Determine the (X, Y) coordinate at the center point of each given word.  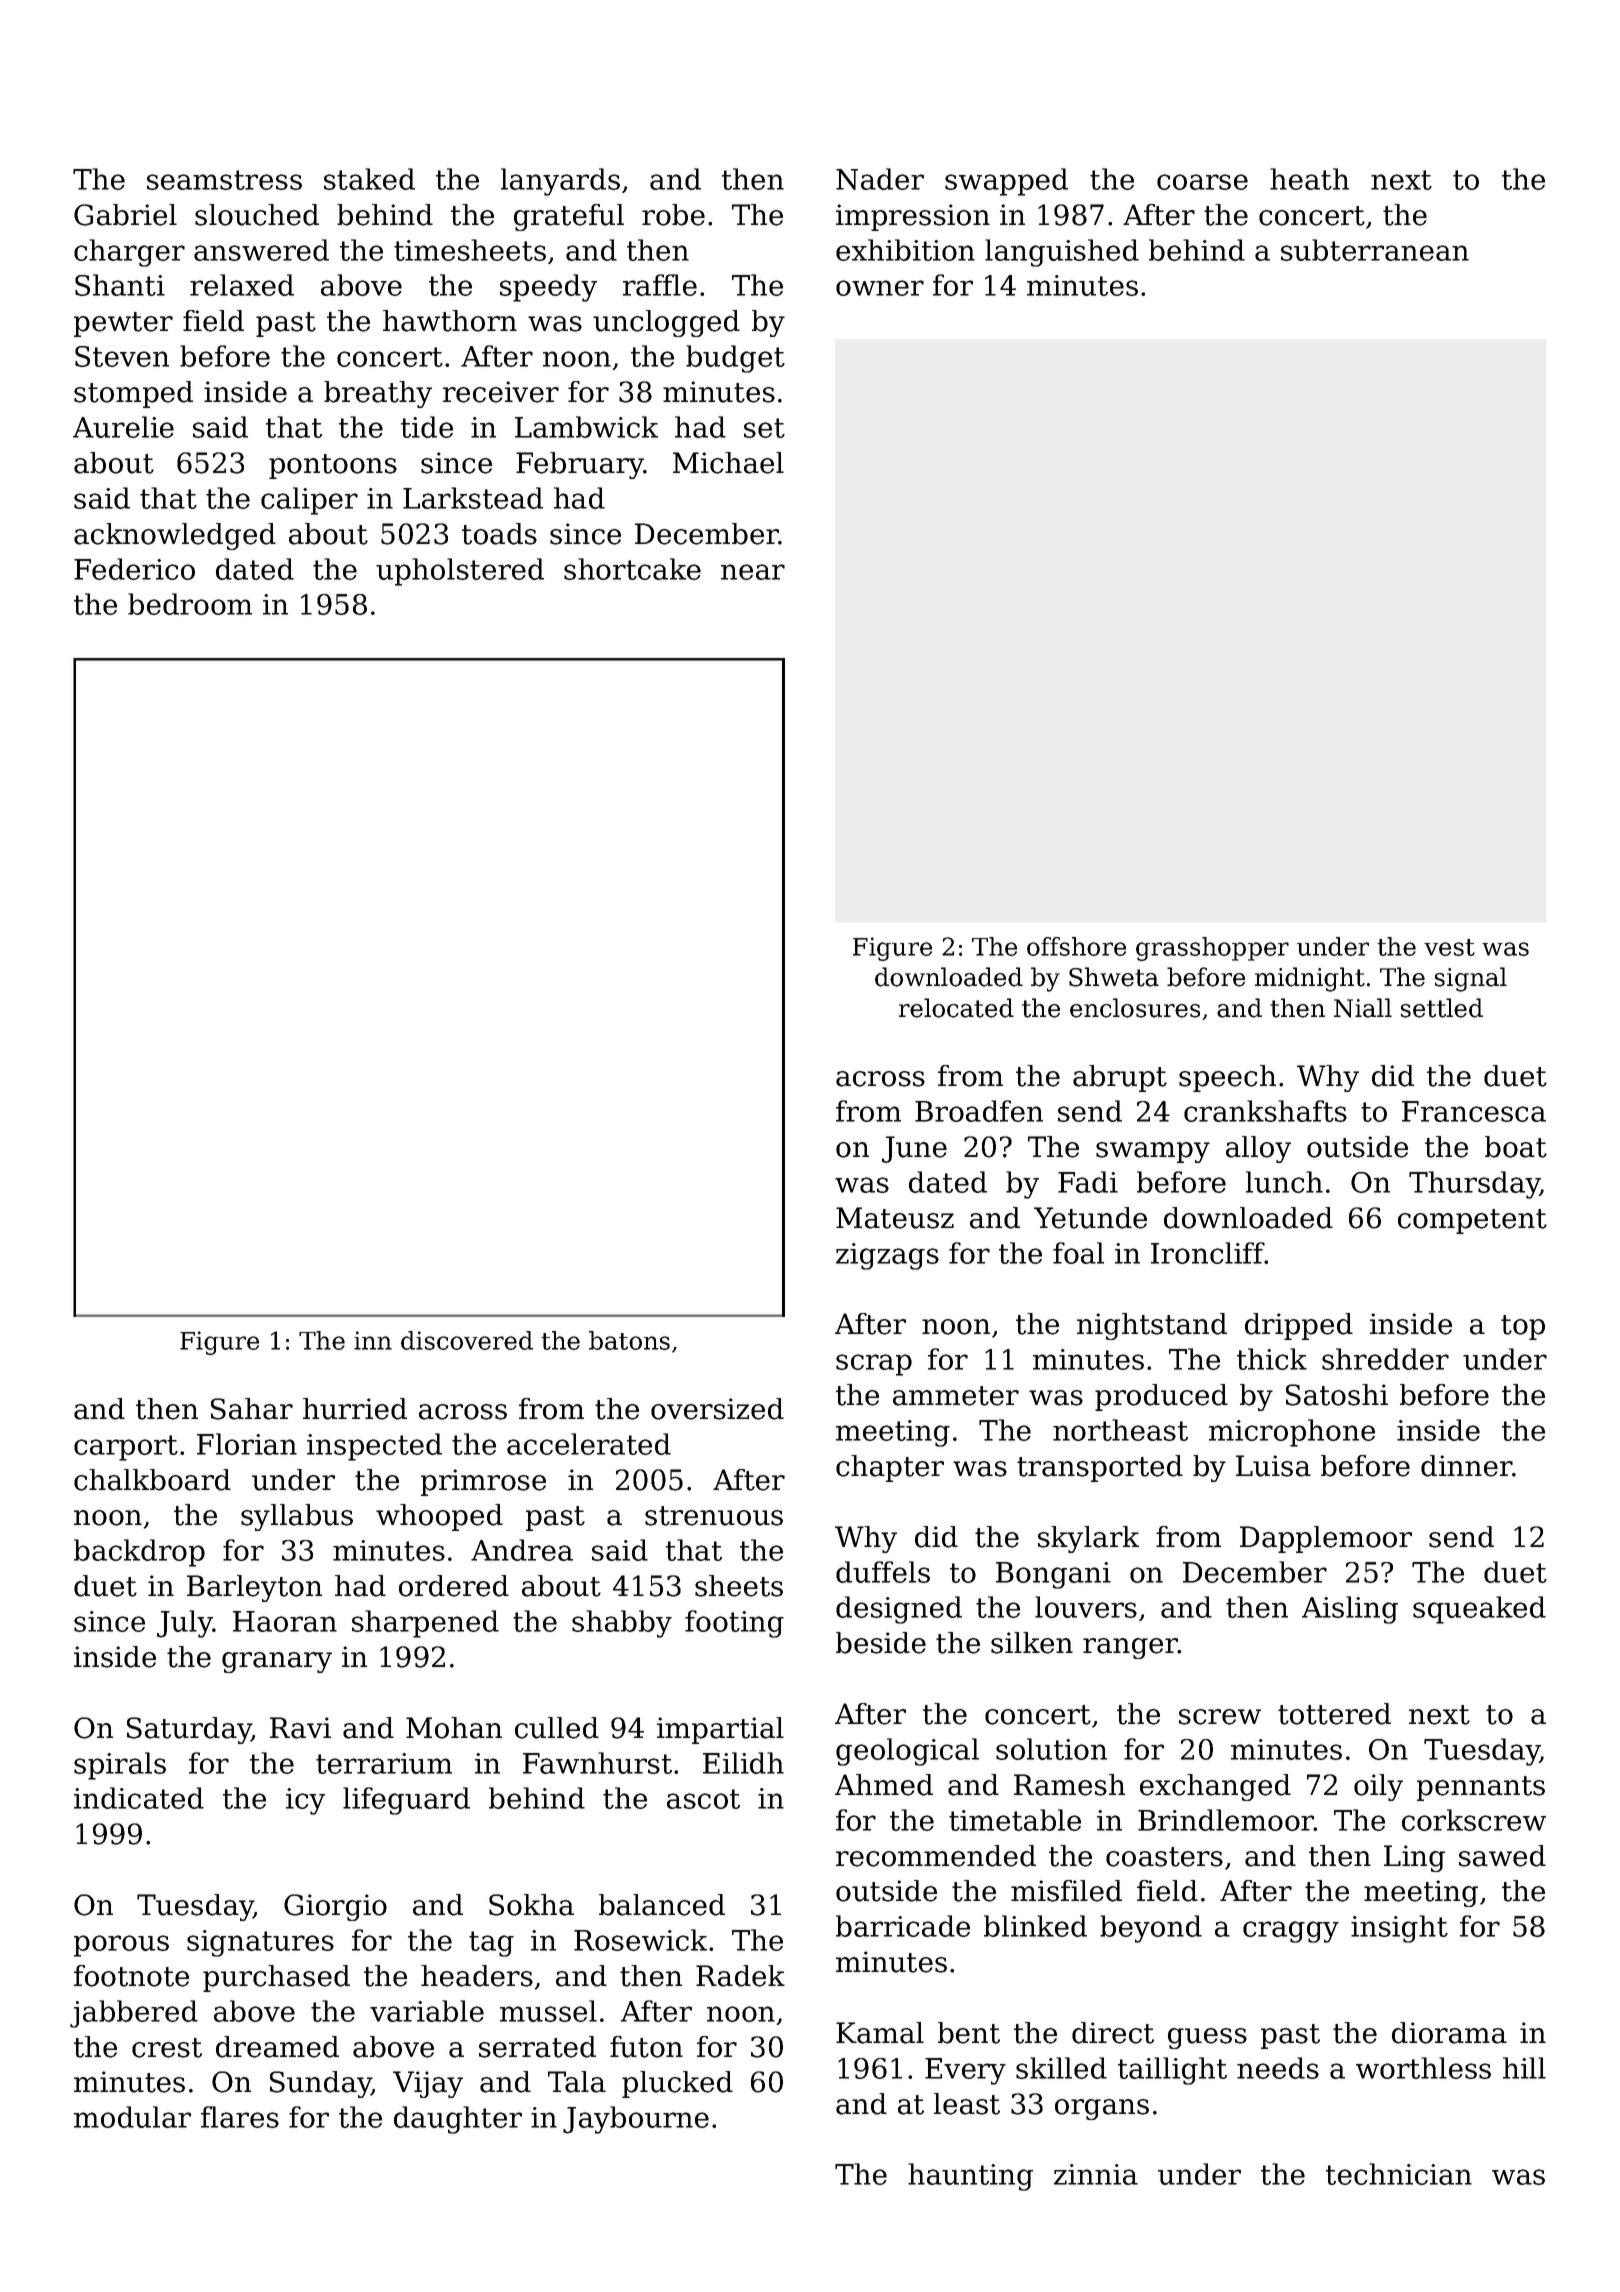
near (753, 572)
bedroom (190, 604)
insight (1399, 1929)
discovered (467, 1340)
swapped (1006, 182)
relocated (956, 1008)
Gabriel (125, 215)
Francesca (1474, 1111)
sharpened (425, 1624)
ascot (703, 1799)
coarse (1202, 182)
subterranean (1375, 250)
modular (132, 2117)
